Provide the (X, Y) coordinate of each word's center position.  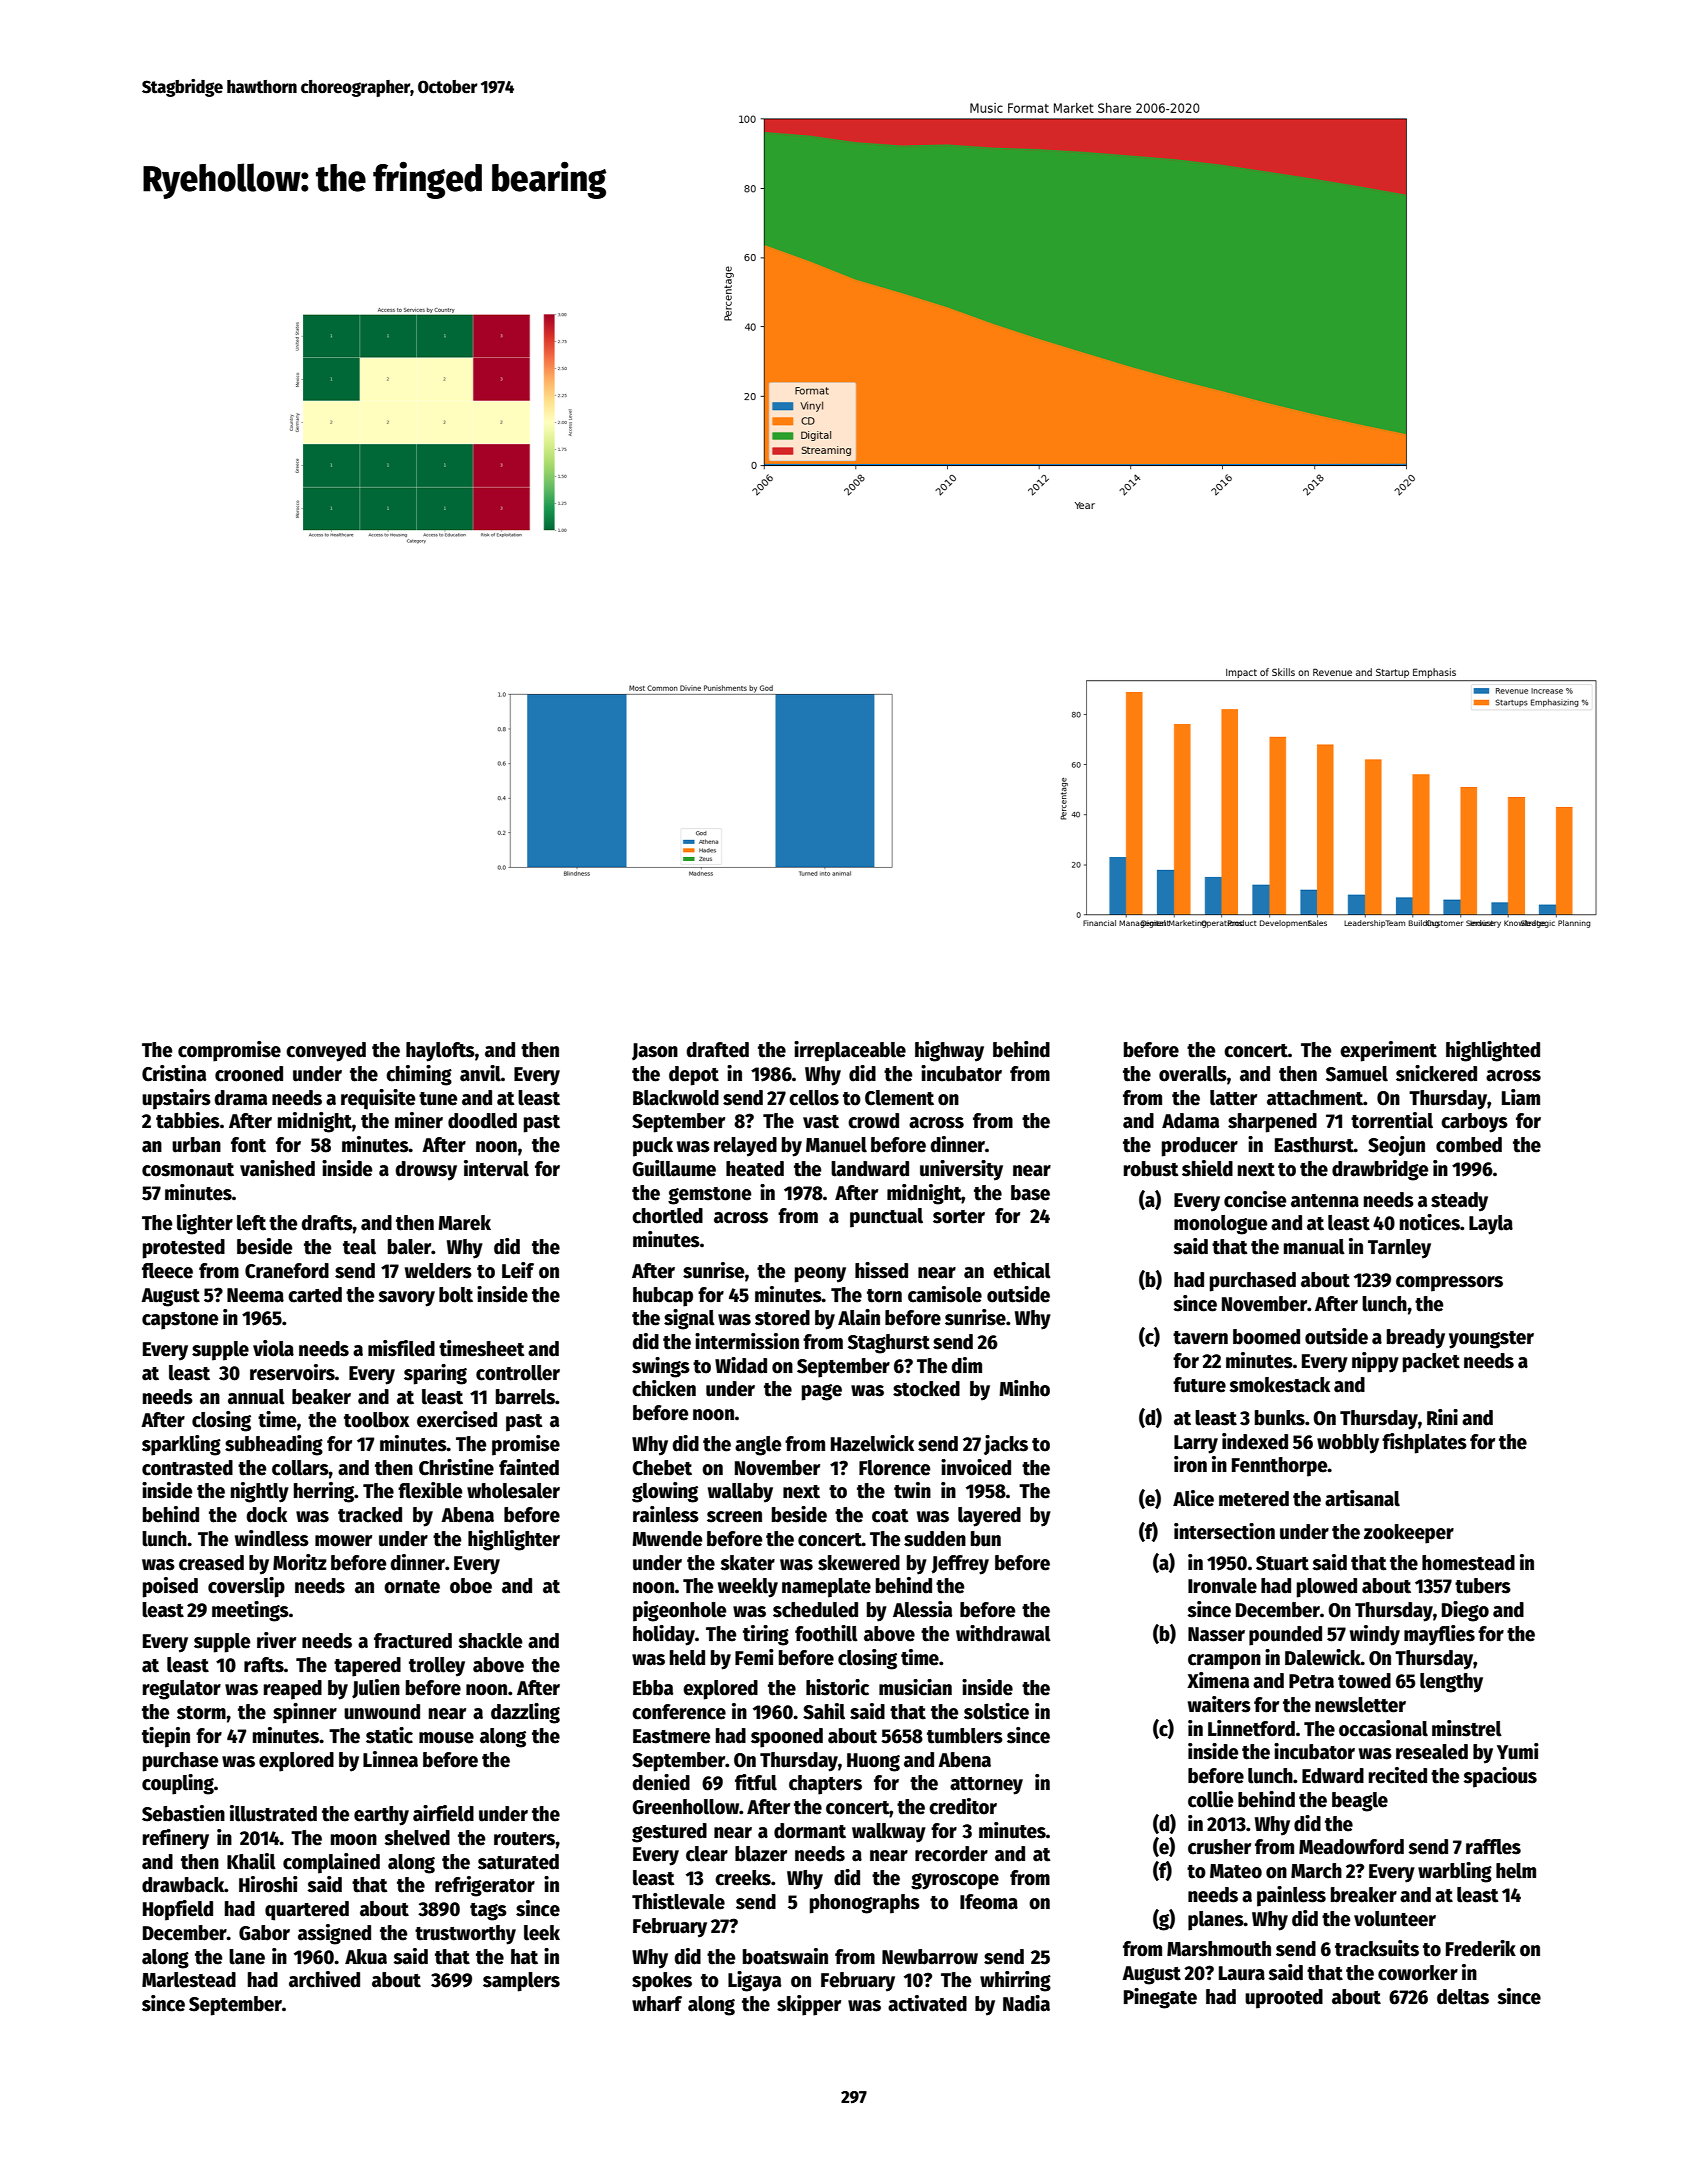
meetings (250, 1611)
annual (256, 1397)
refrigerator (485, 1886)
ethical (1022, 1270)
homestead (1468, 1563)
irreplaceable (850, 1051)
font (248, 1145)
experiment (1388, 1051)
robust (1151, 1169)
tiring (766, 1635)
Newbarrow (930, 1957)
